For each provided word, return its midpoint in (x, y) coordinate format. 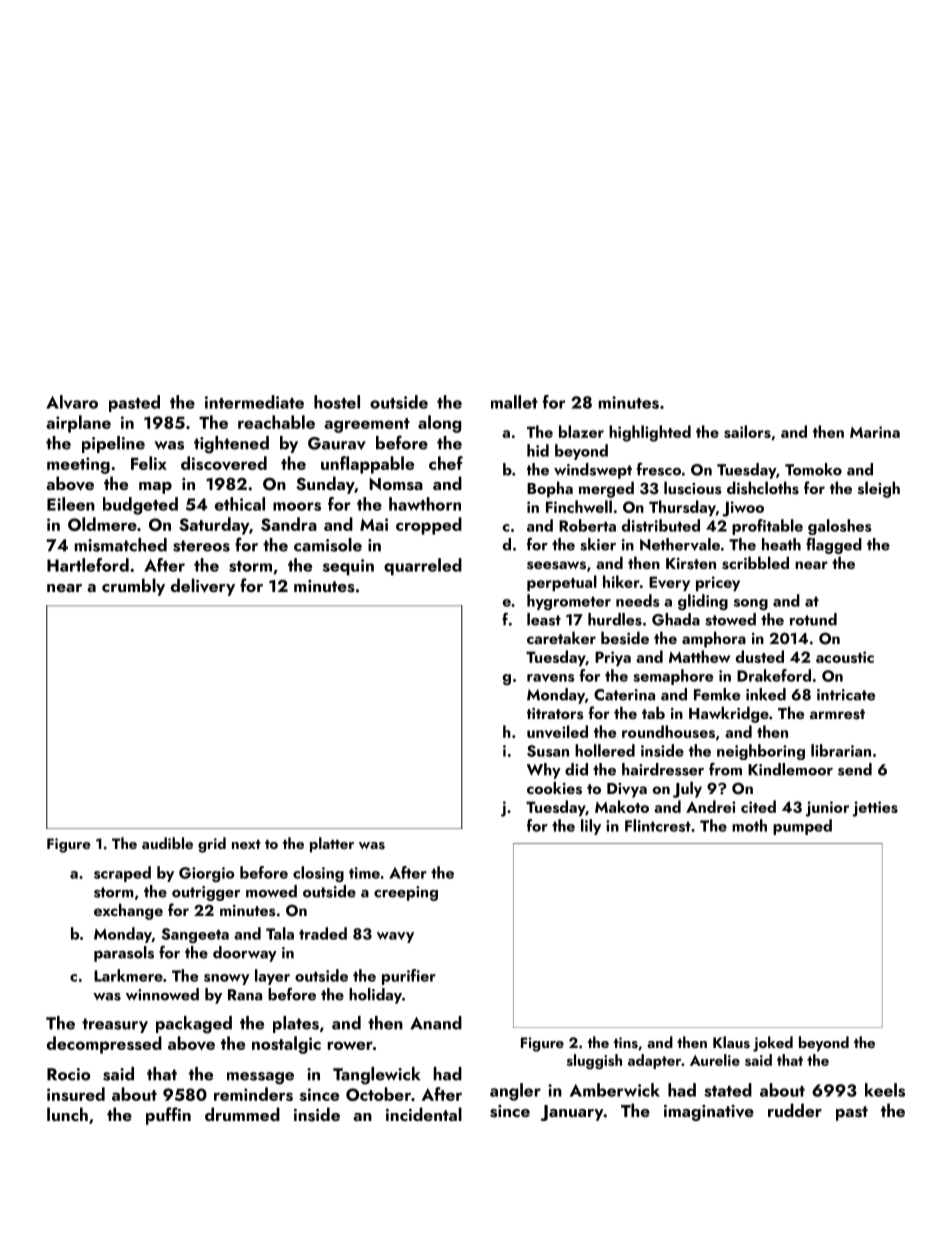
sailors (747, 431)
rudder (795, 1110)
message (260, 1078)
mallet (514, 402)
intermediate (254, 402)
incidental (424, 1114)
